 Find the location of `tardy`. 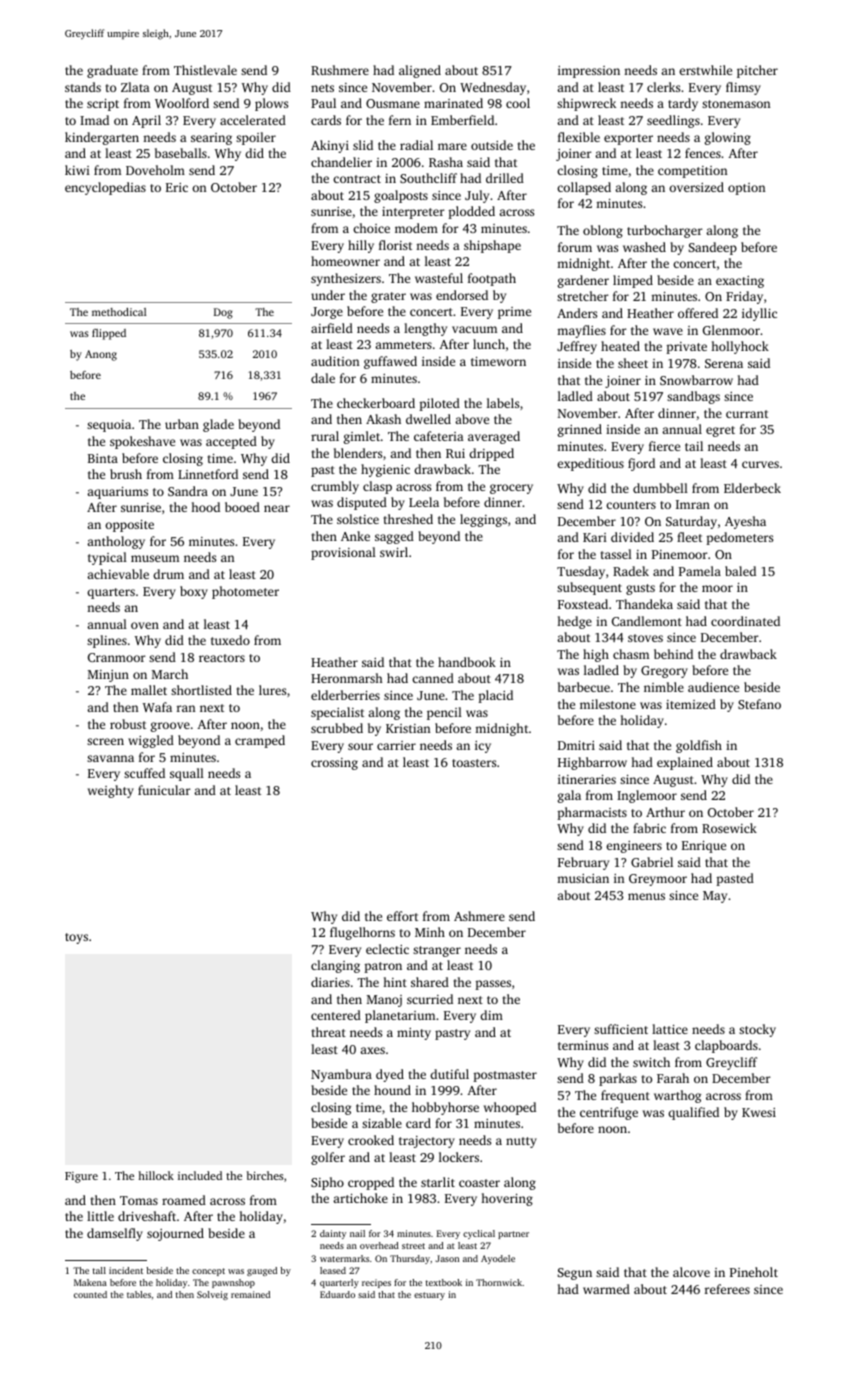

tardy is located at coordinates (683, 104).
